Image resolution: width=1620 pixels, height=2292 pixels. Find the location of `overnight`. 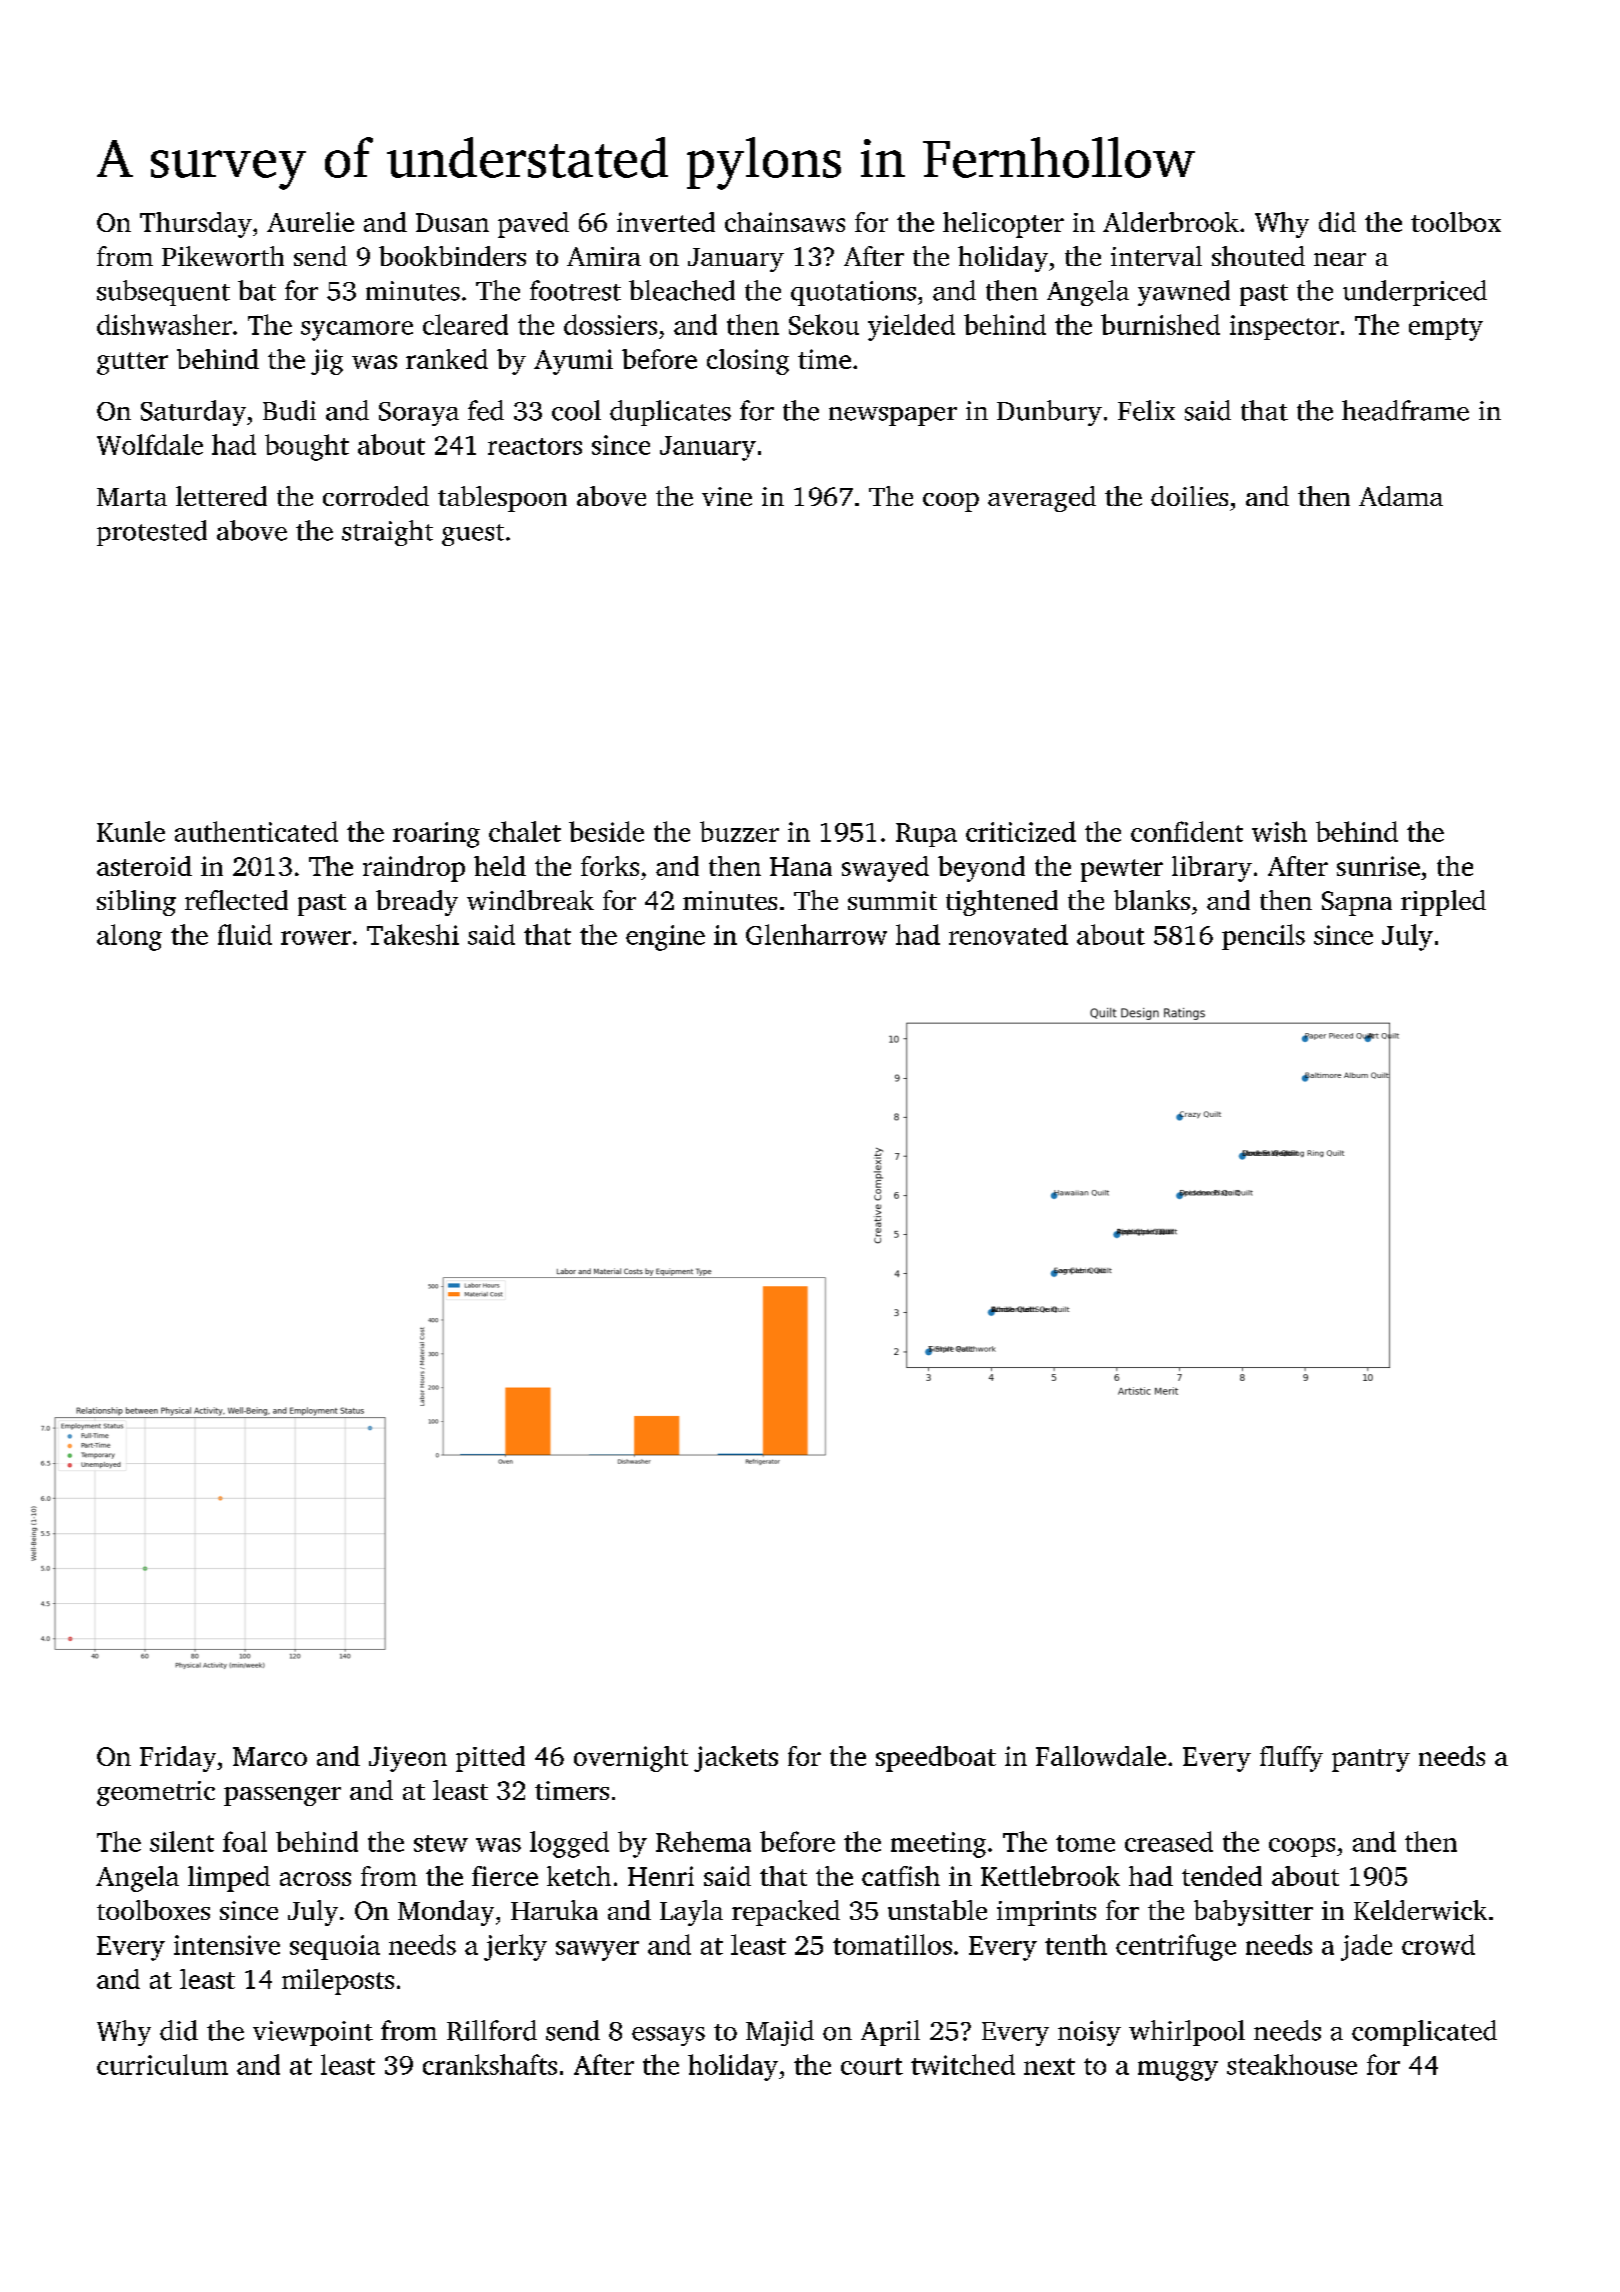

overnight is located at coordinates (631, 1759).
